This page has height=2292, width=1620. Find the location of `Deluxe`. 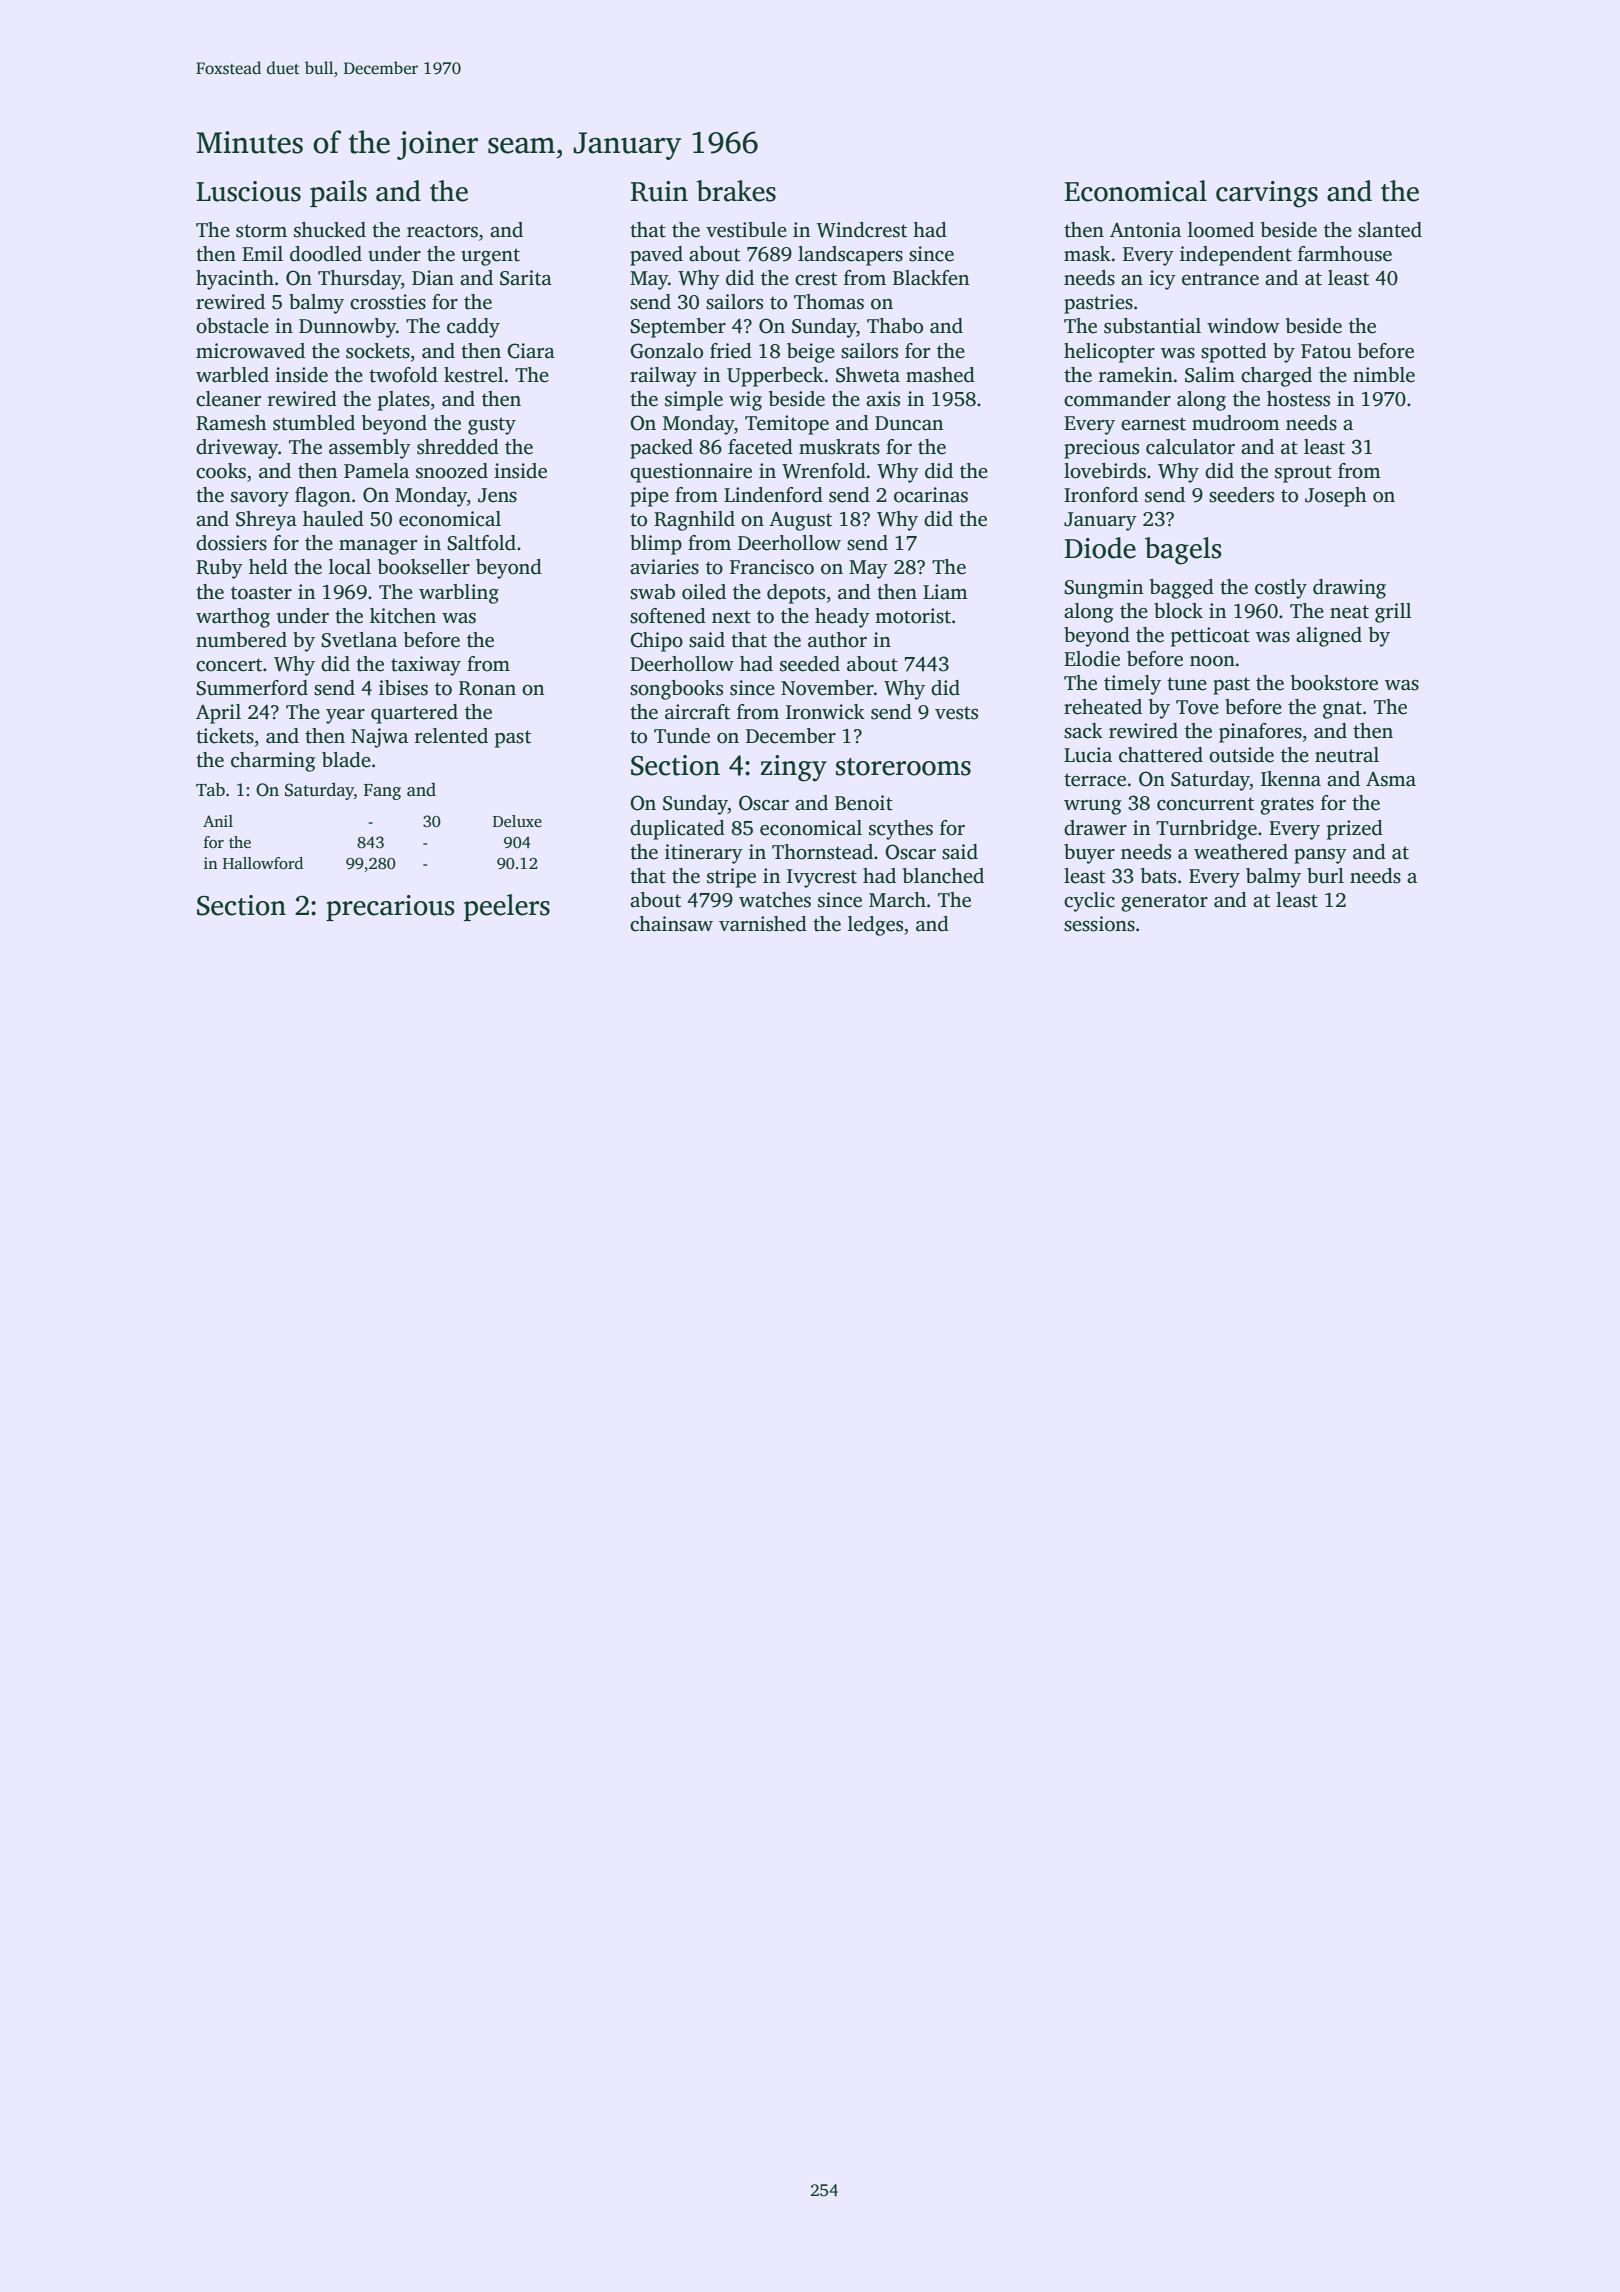

Deluxe is located at coordinates (517, 821).
